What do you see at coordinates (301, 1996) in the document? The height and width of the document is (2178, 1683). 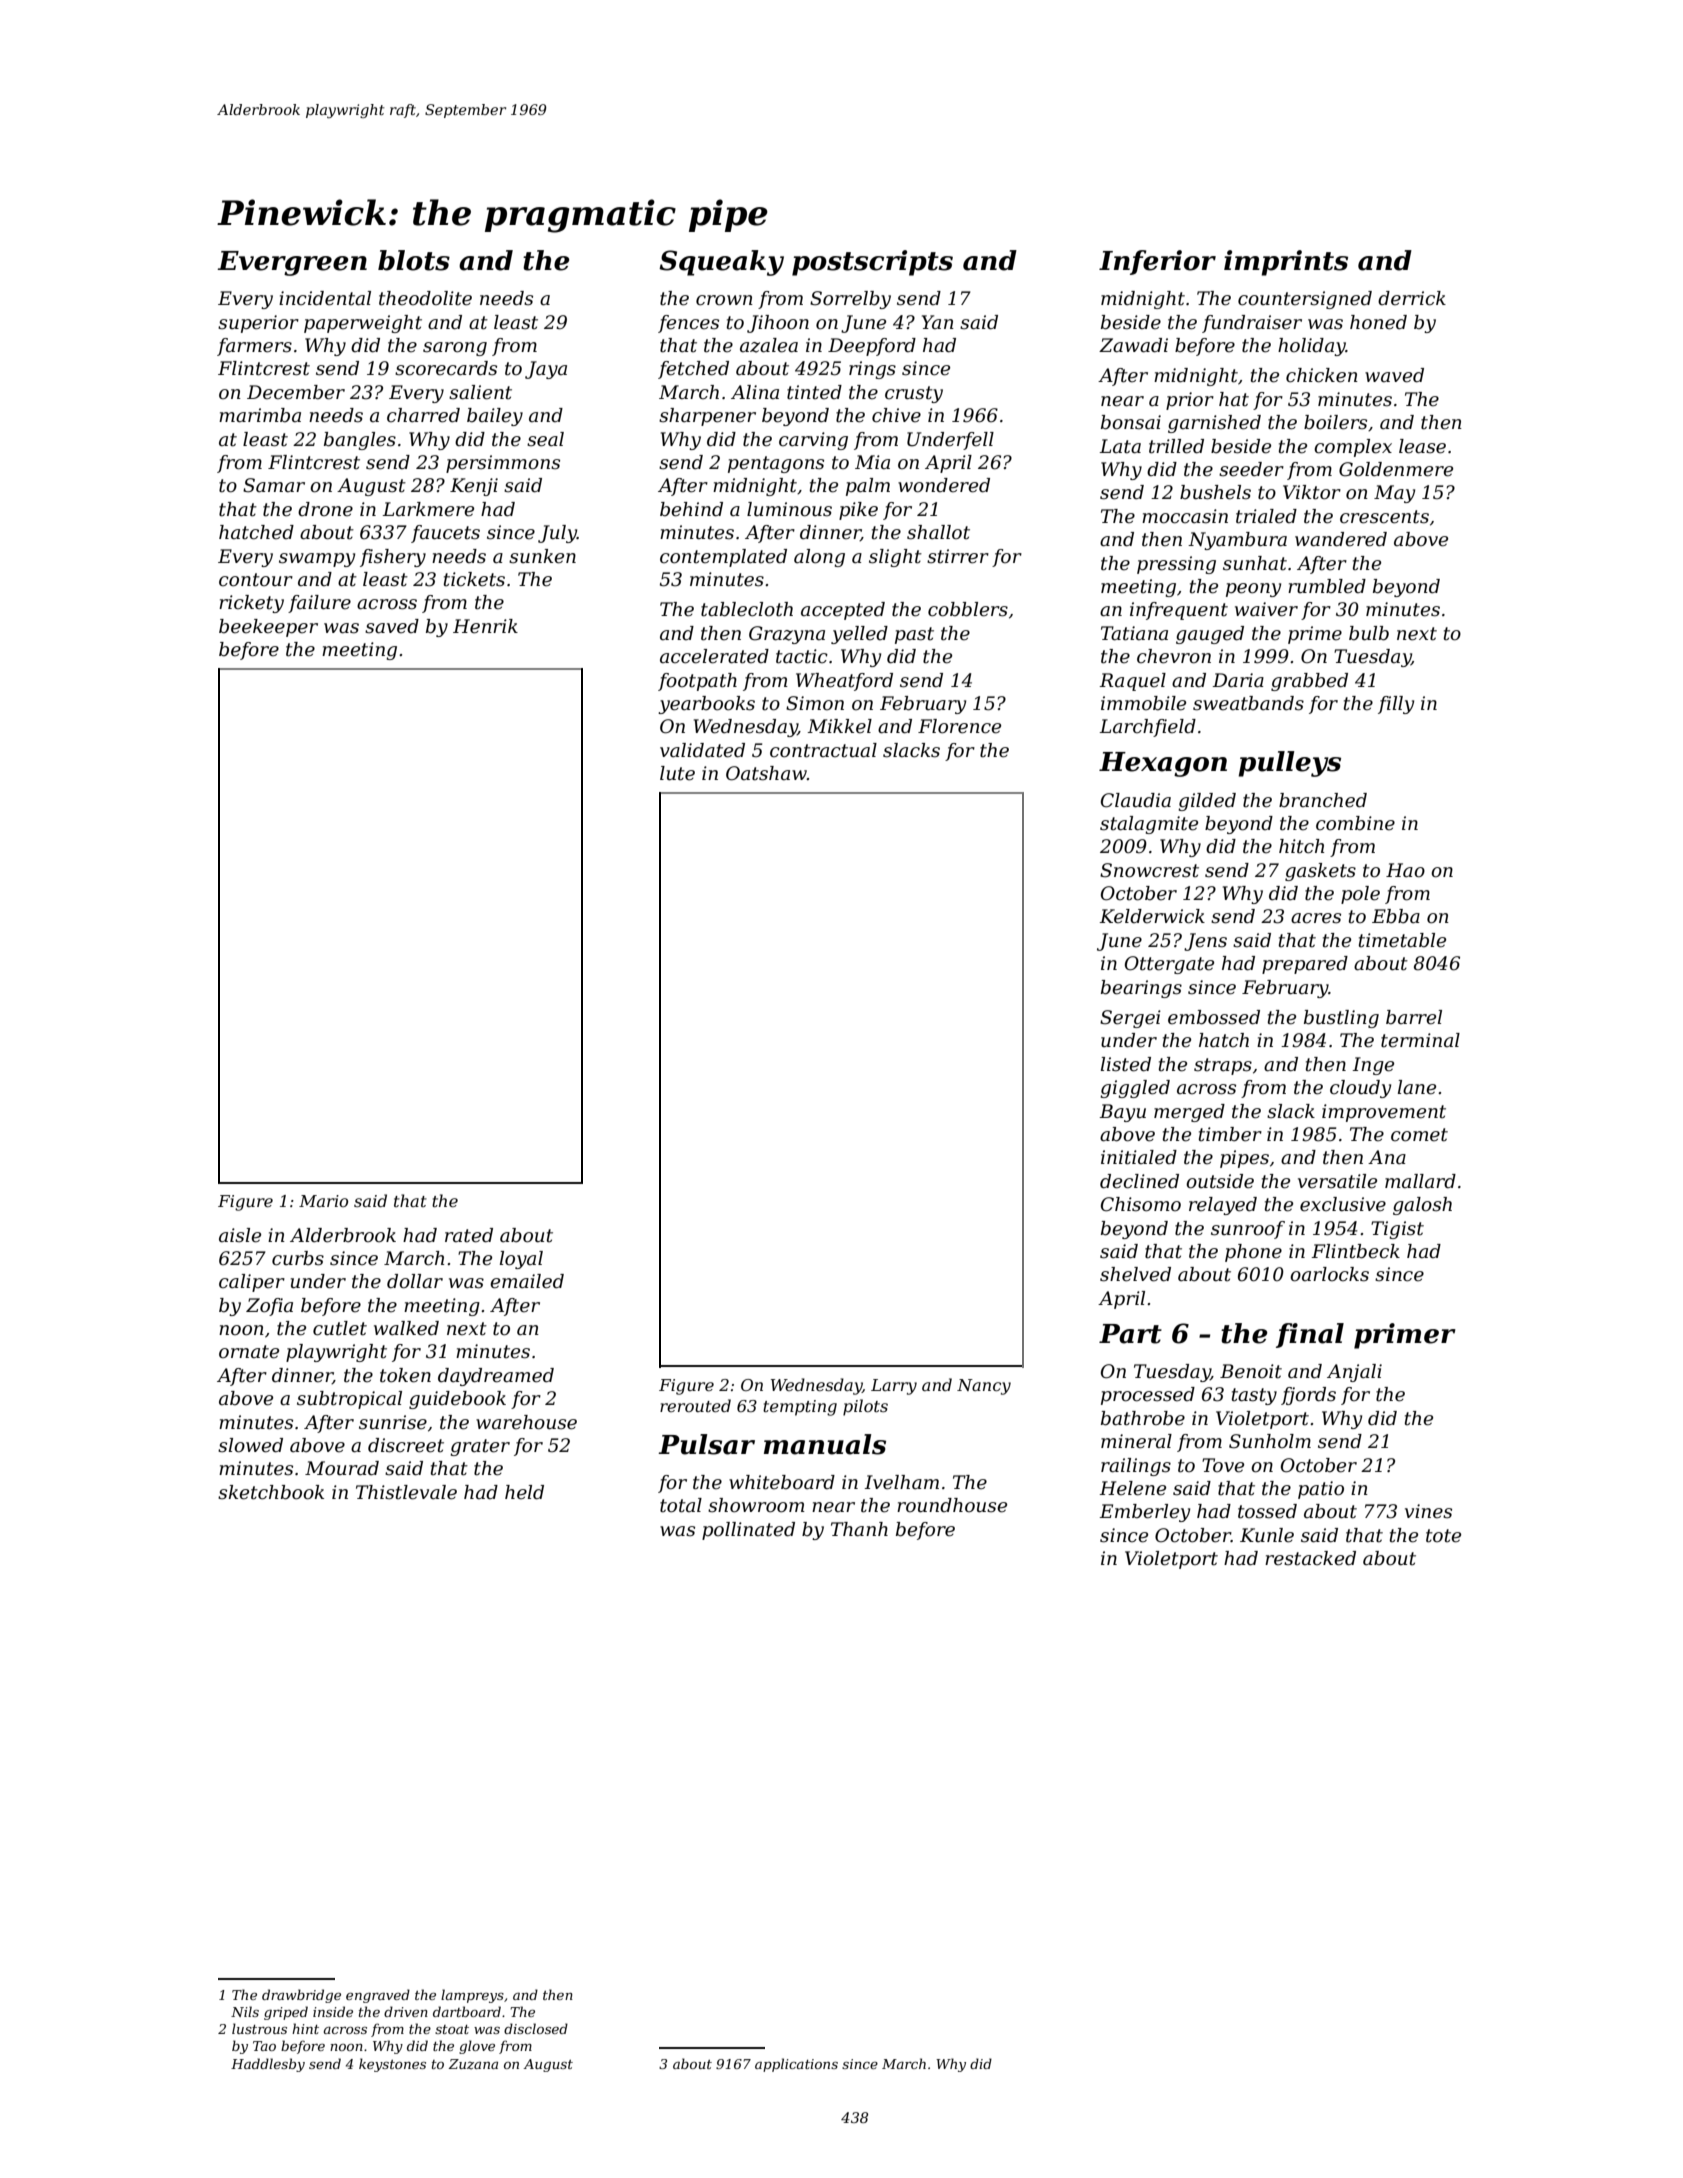 I see `drawbridge` at bounding box center [301, 1996].
